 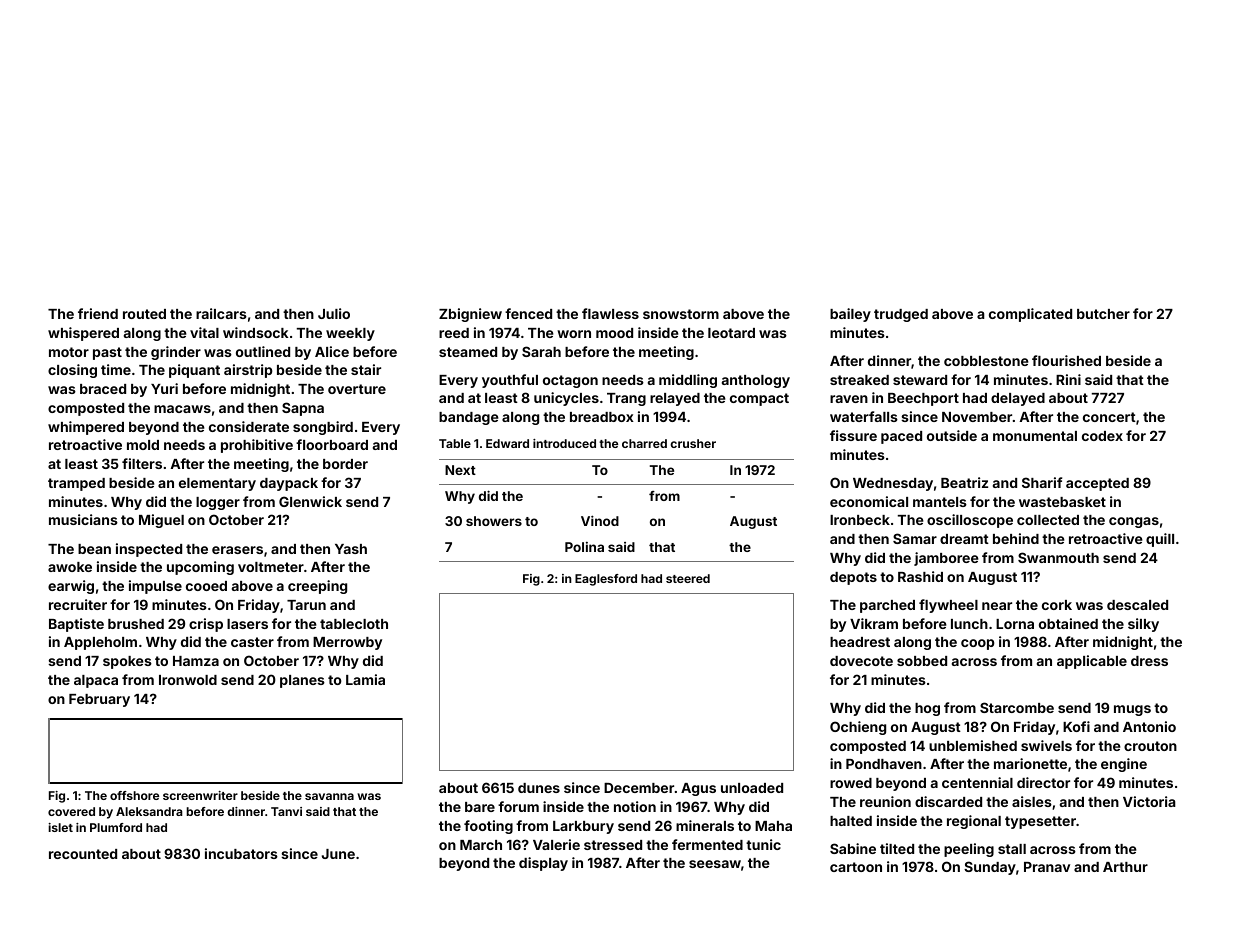 What do you see at coordinates (334, 313) in the screenshot?
I see `Julio` at bounding box center [334, 313].
